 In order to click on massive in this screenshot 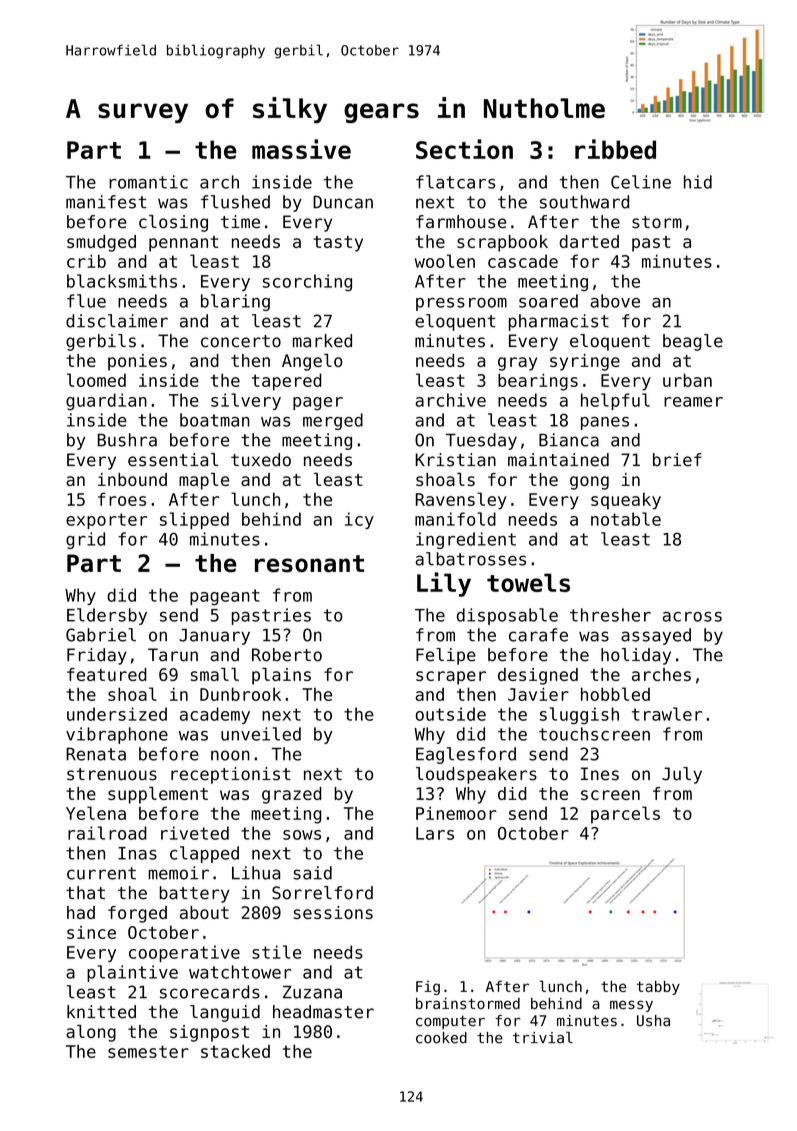, I will do `click(301, 149)`.
